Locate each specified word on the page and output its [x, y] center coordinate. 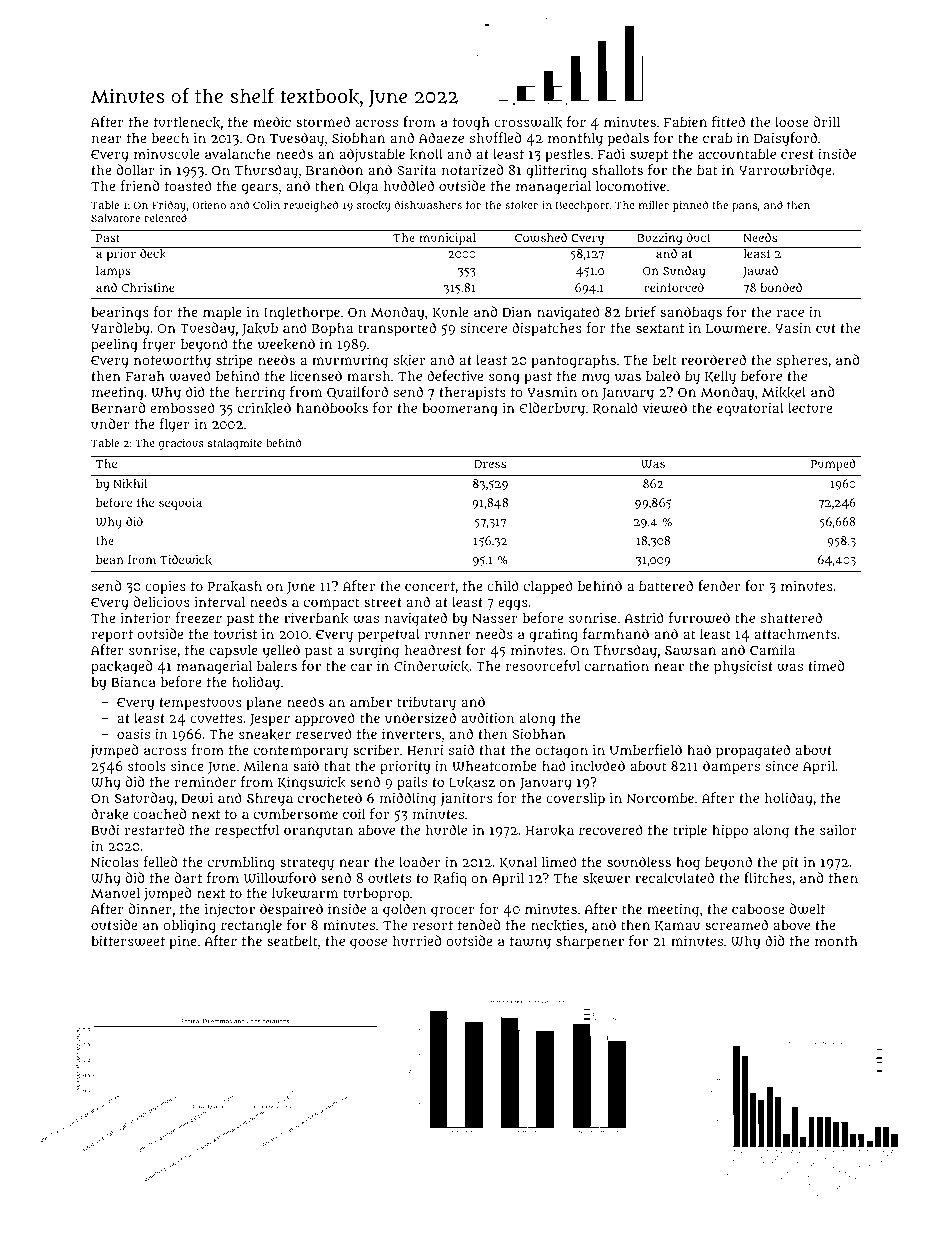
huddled [409, 185]
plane [263, 704]
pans [744, 207]
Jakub [260, 329]
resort [433, 925]
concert [430, 586]
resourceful [543, 665]
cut [826, 328]
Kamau [677, 926]
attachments [796, 634]
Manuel [115, 893]
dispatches [547, 329]
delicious [162, 601]
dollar [136, 169]
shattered [791, 617]
